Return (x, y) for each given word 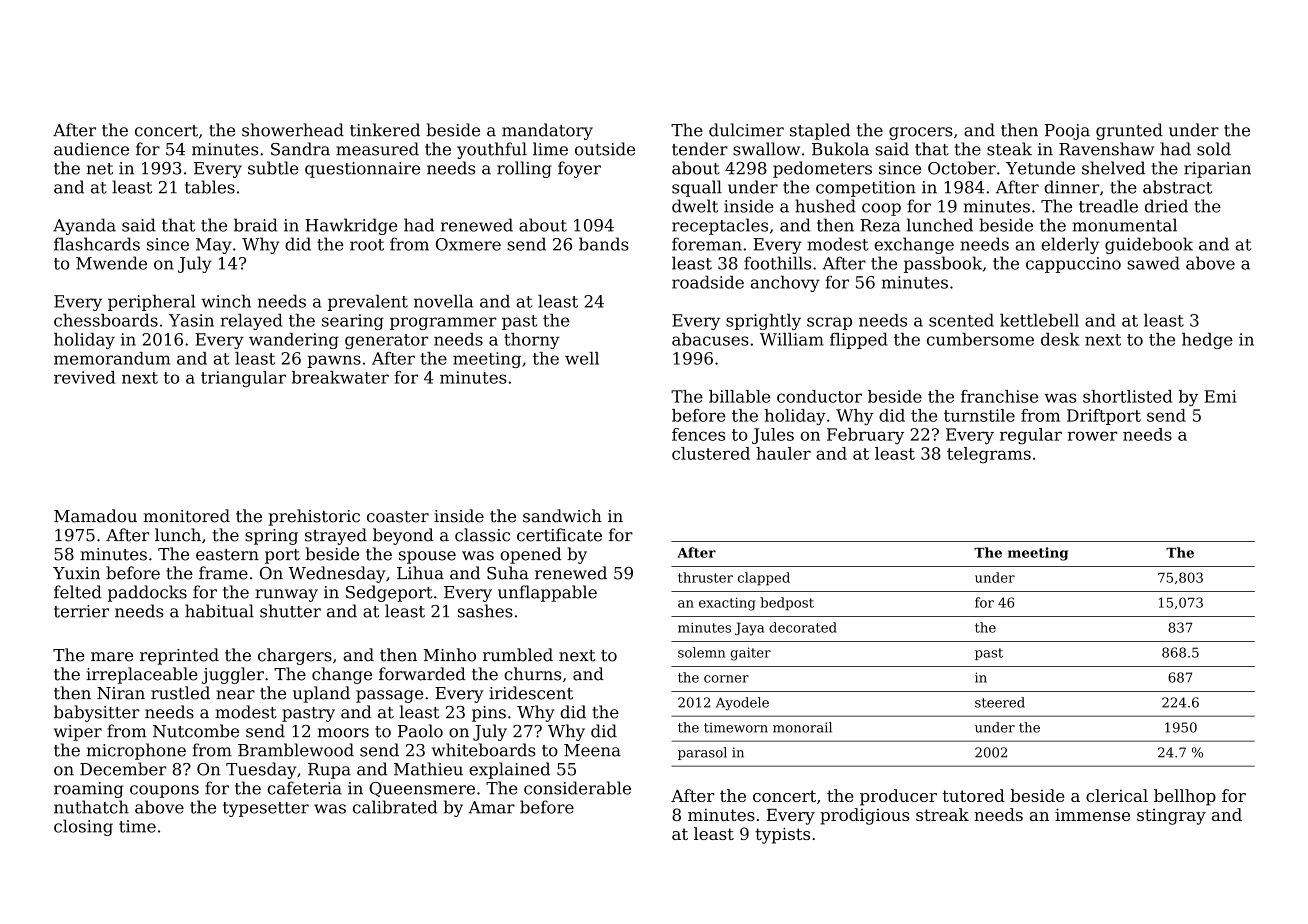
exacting (727, 604)
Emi (1220, 396)
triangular (243, 379)
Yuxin (76, 573)
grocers (921, 133)
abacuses (710, 339)
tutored (973, 795)
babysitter (96, 713)
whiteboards (484, 750)
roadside (708, 282)
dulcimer (746, 130)
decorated (803, 627)
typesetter (266, 809)
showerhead (293, 130)
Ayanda (84, 226)
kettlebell (1039, 320)
